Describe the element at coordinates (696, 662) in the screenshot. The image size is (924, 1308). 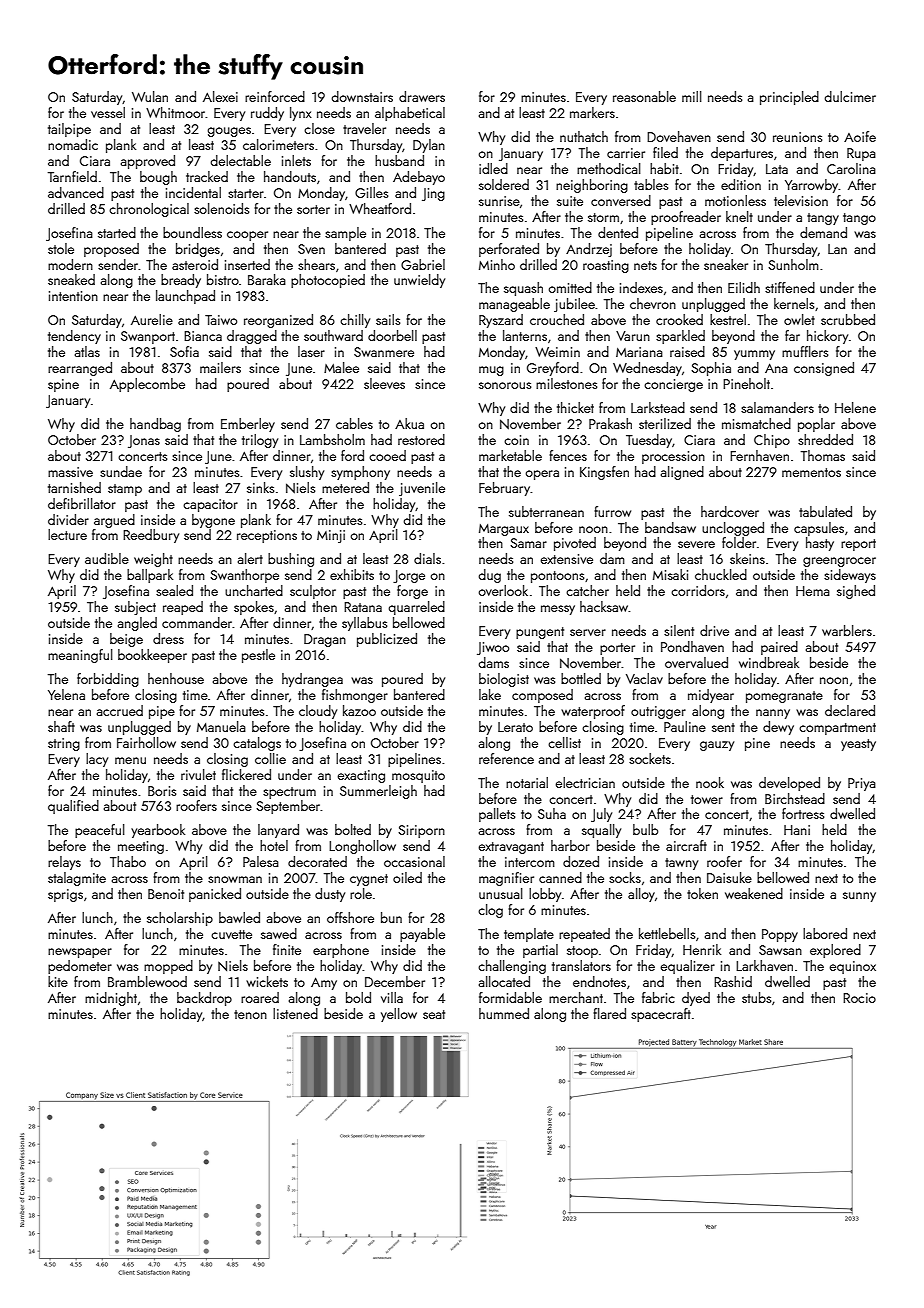
I see `overvalued` at that location.
